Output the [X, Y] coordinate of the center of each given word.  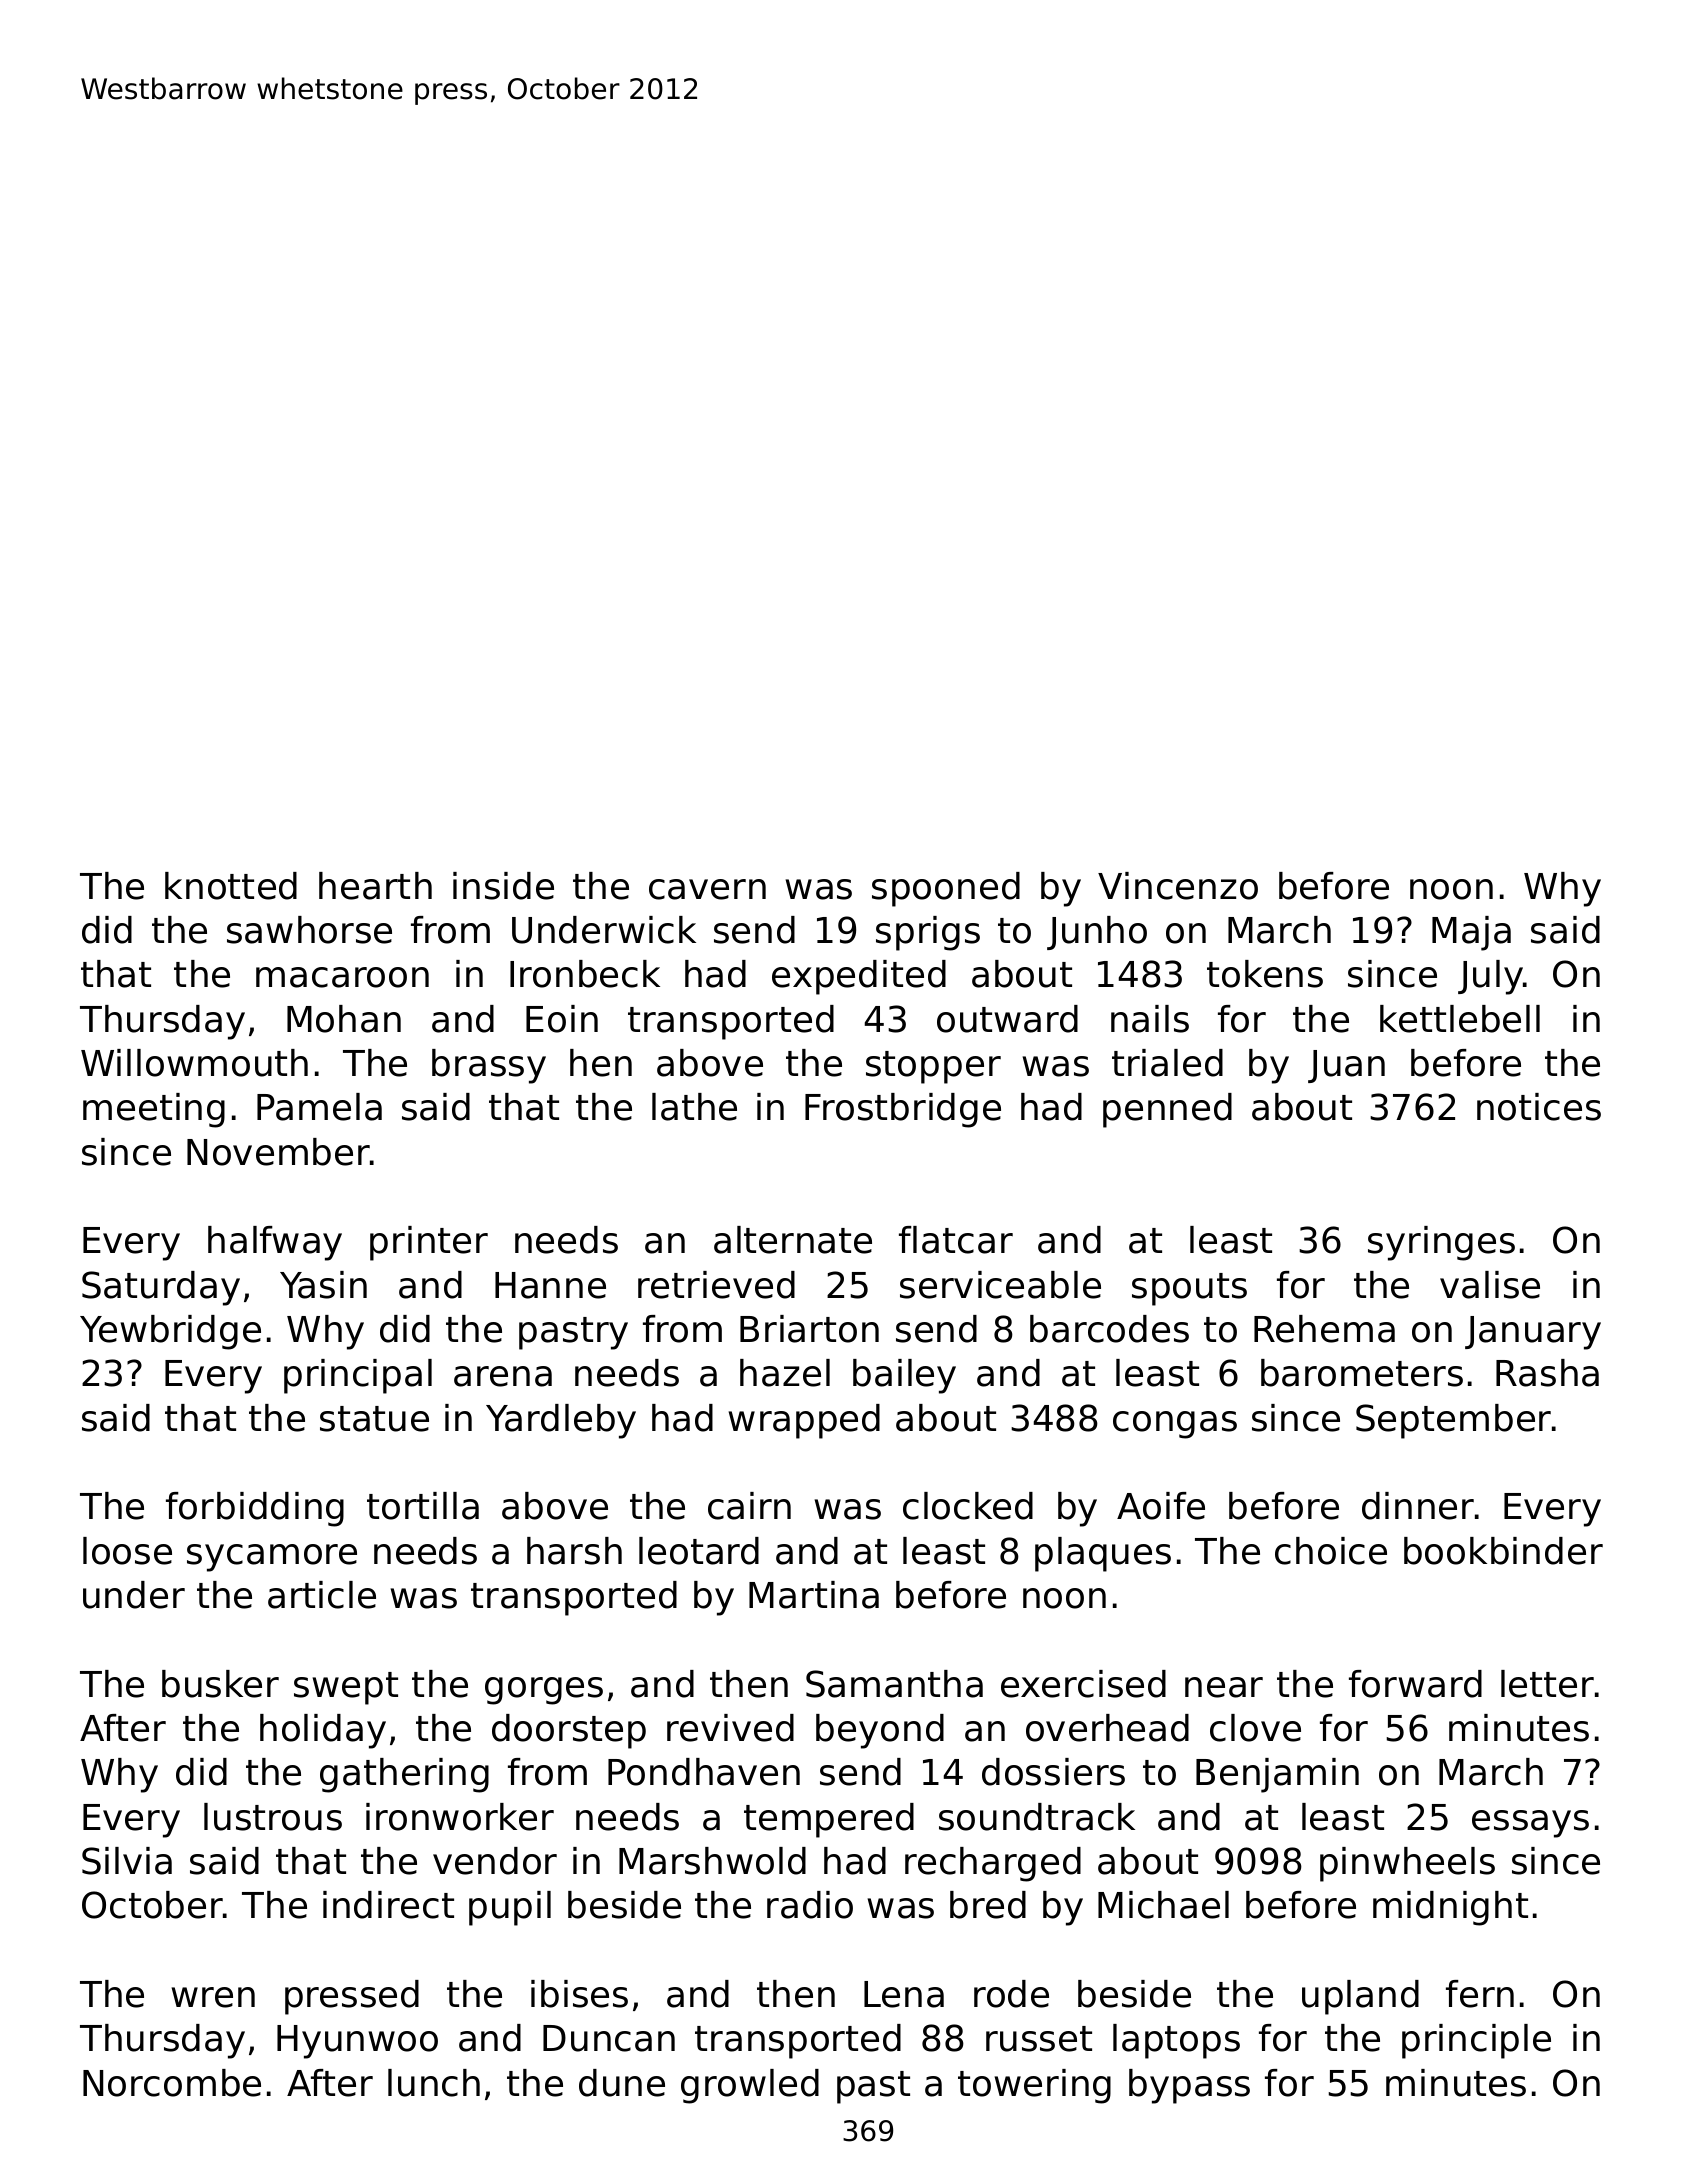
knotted [231, 886]
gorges [544, 1691]
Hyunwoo [357, 2042]
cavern [707, 889]
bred [988, 1905]
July [1490, 977]
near [1224, 1687]
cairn [749, 1506]
